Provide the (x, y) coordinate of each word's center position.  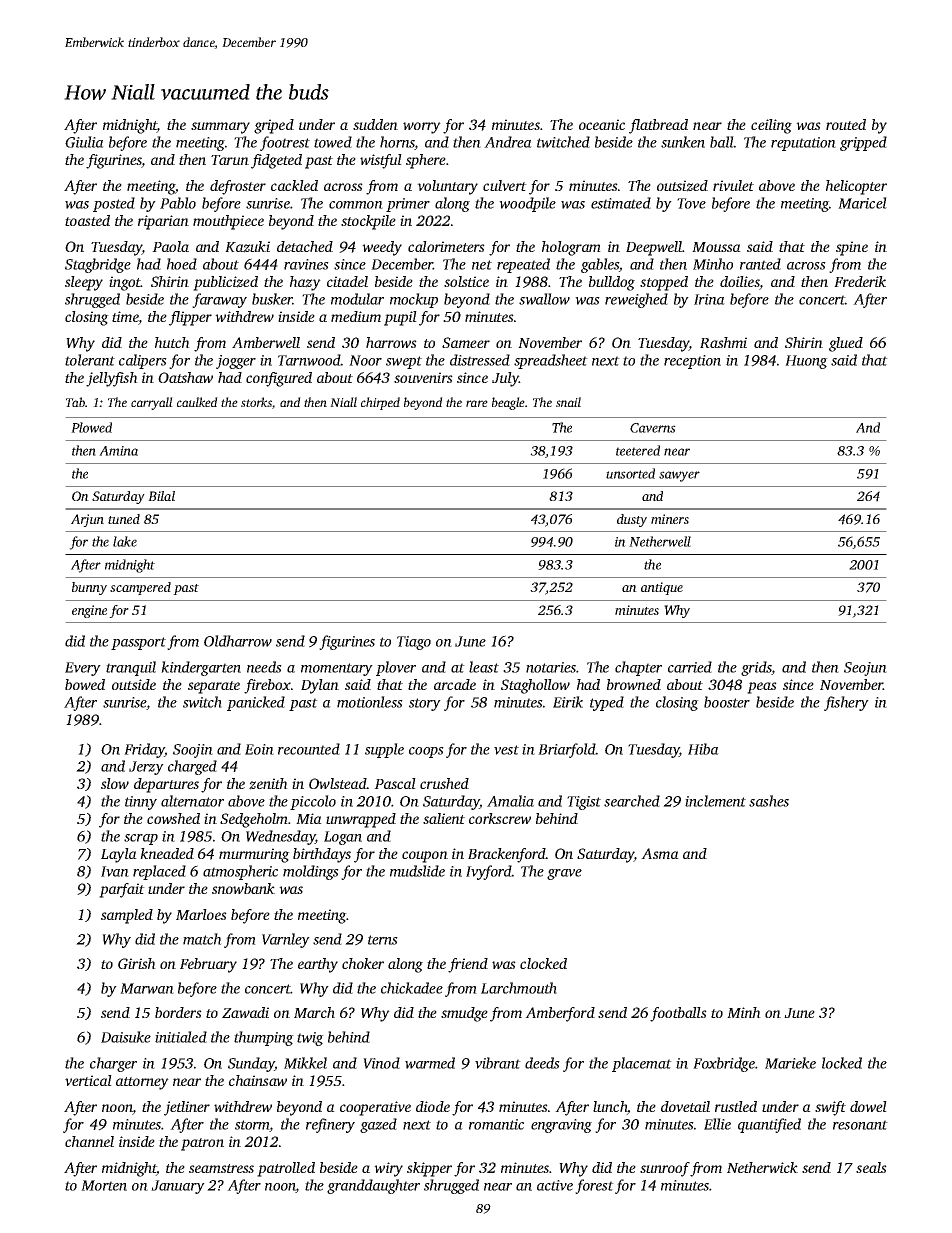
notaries (551, 667)
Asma (660, 853)
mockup (414, 300)
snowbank (243, 888)
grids (756, 668)
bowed (85, 684)
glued (846, 344)
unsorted (630, 473)
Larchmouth (519, 988)
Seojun (865, 669)
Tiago (414, 643)
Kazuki (247, 247)
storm (252, 1126)
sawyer (679, 476)
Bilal (161, 496)
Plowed (91, 427)
